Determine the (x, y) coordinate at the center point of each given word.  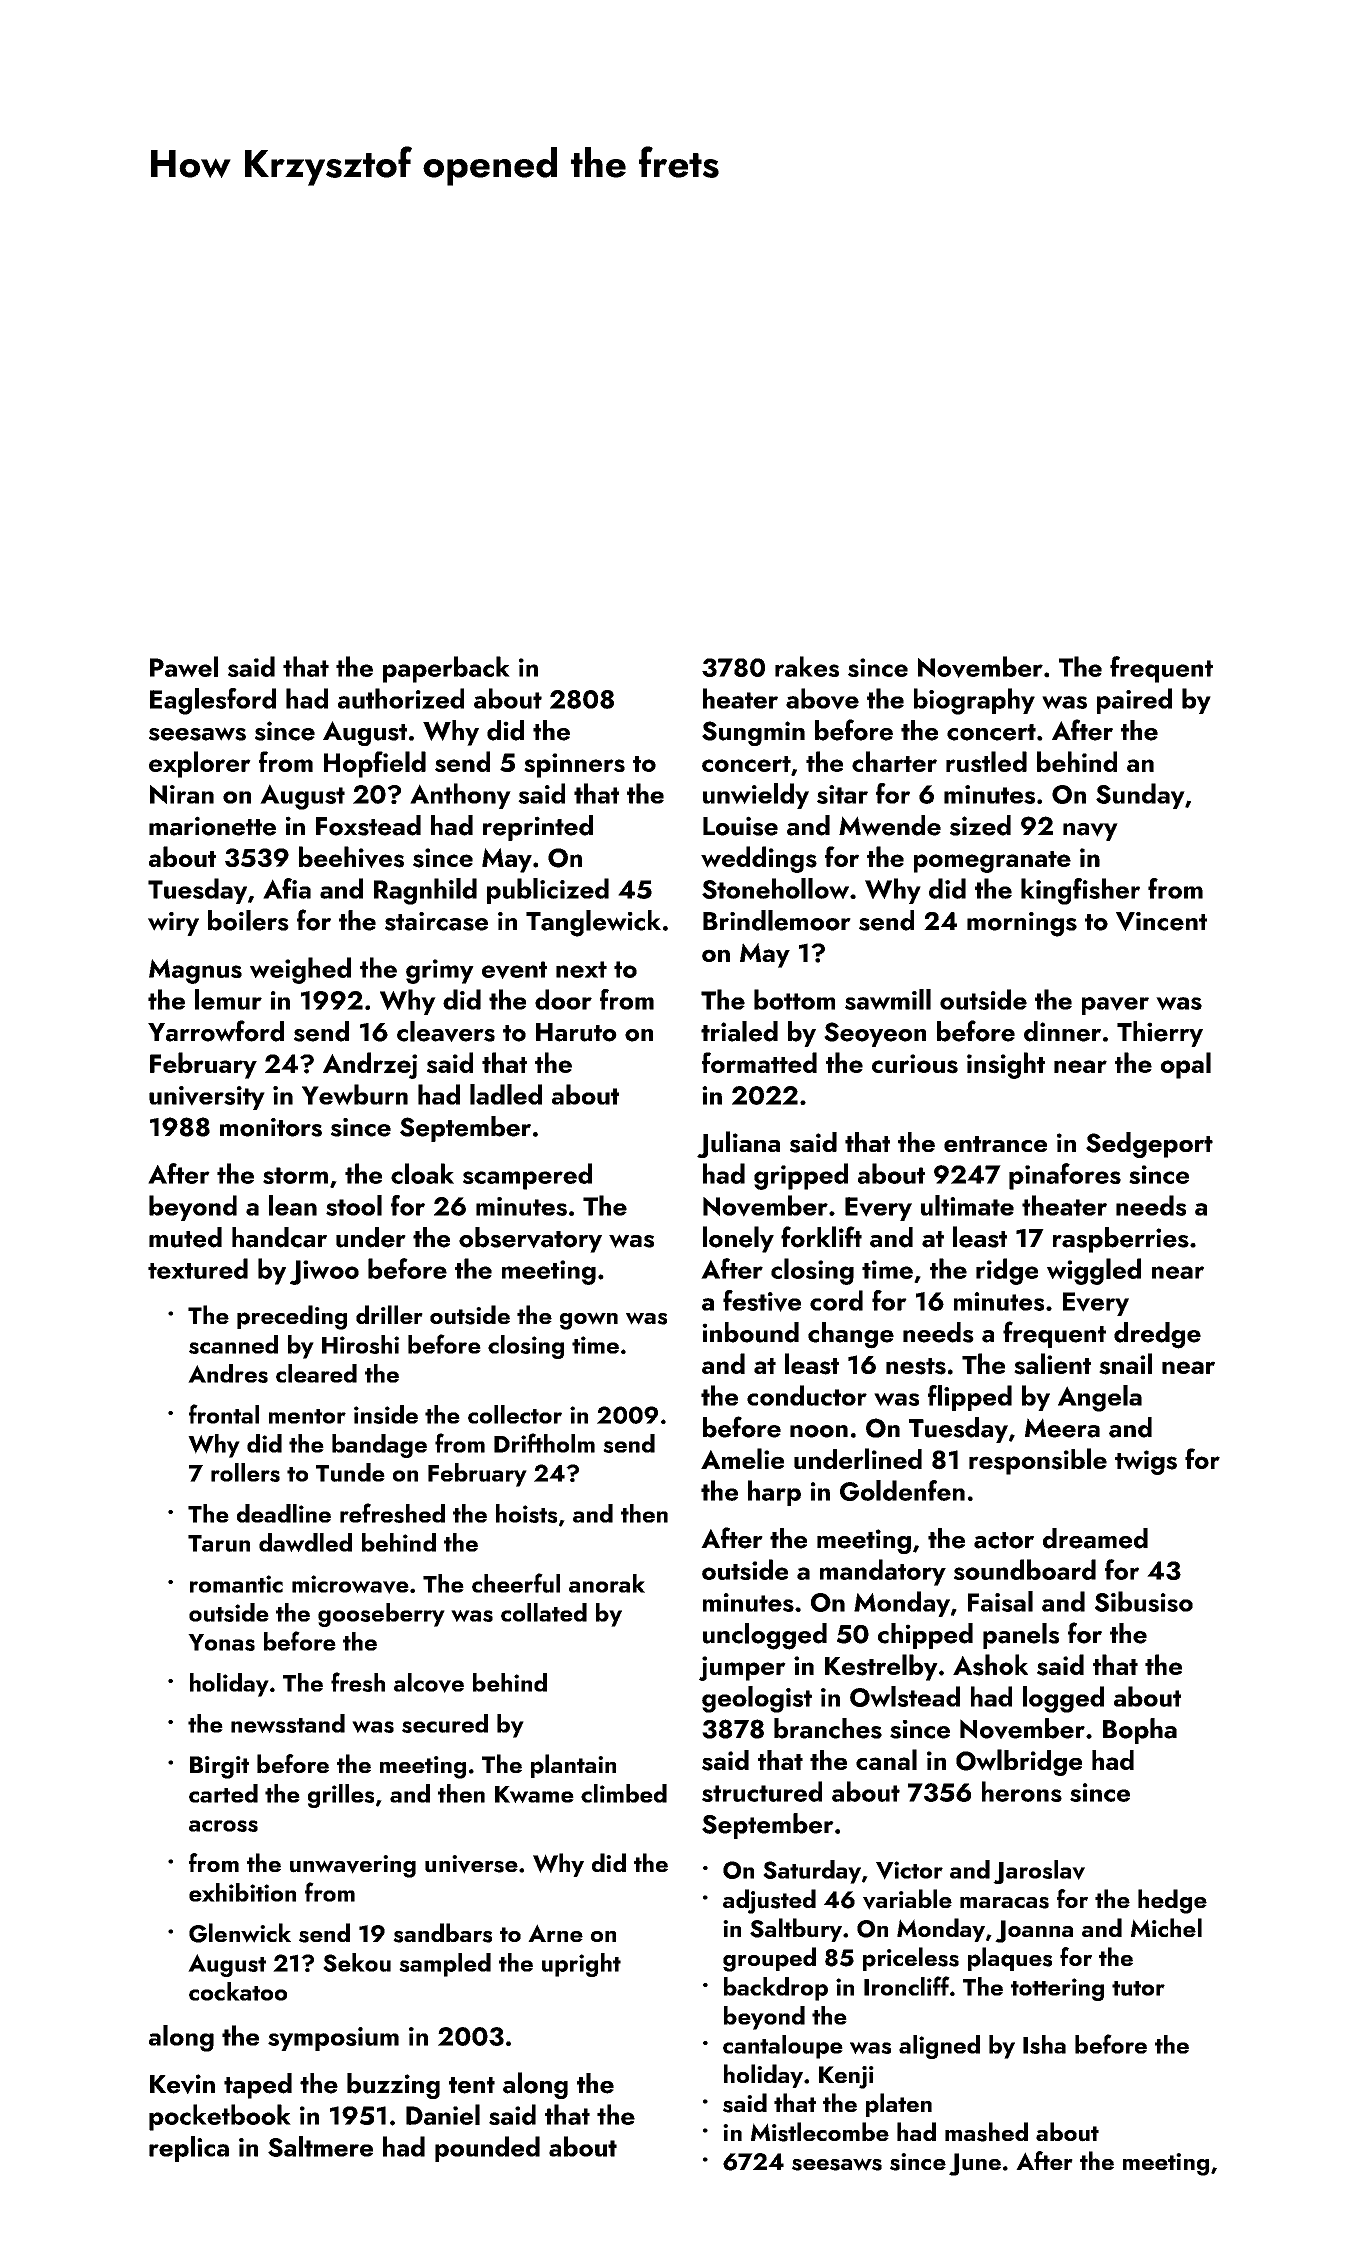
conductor (807, 1395)
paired (1134, 701)
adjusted (769, 1901)
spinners (574, 765)
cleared (316, 1373)
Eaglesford (213, 701)
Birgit (219, 1767)
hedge (1172, 1901)
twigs (1146, 1462)
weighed (300, 970)
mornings (1022, 924)
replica (189, 2149)
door (563, 999)
